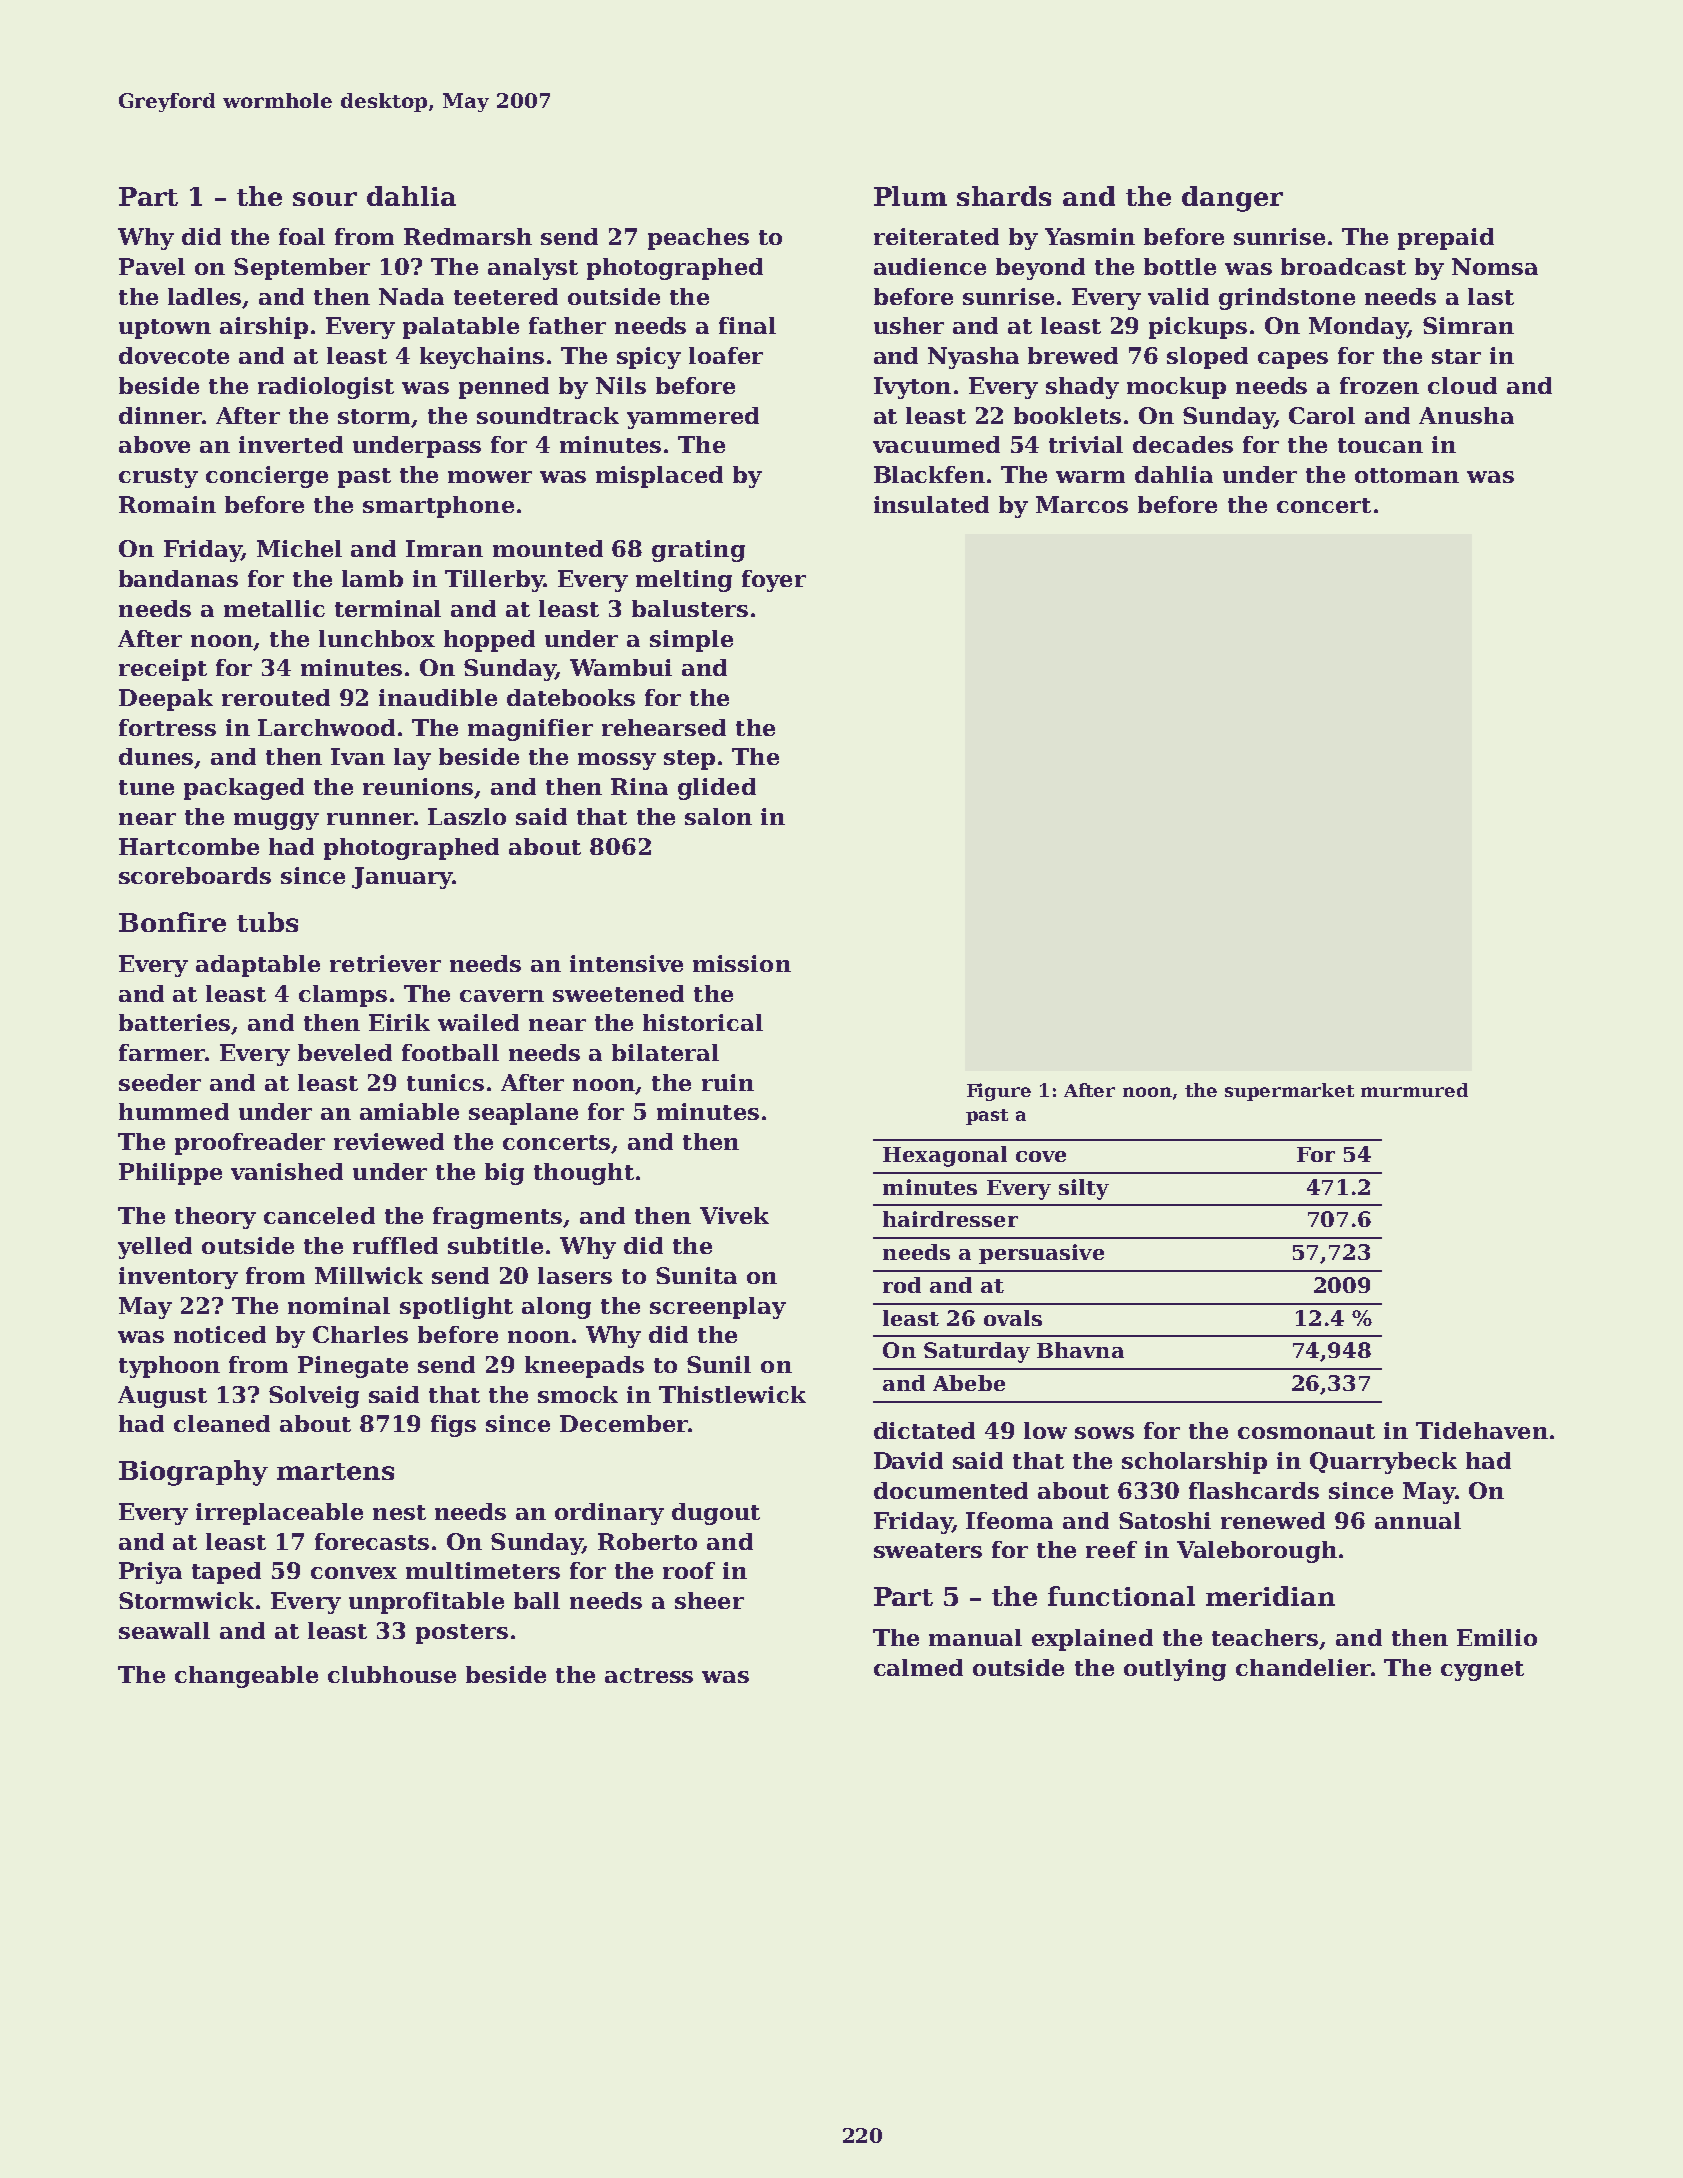 The image size is (1683, 2178). What do you see at coordinates (774, 581) in the image?
I see `foyer` at bounding box center [774, 581].
